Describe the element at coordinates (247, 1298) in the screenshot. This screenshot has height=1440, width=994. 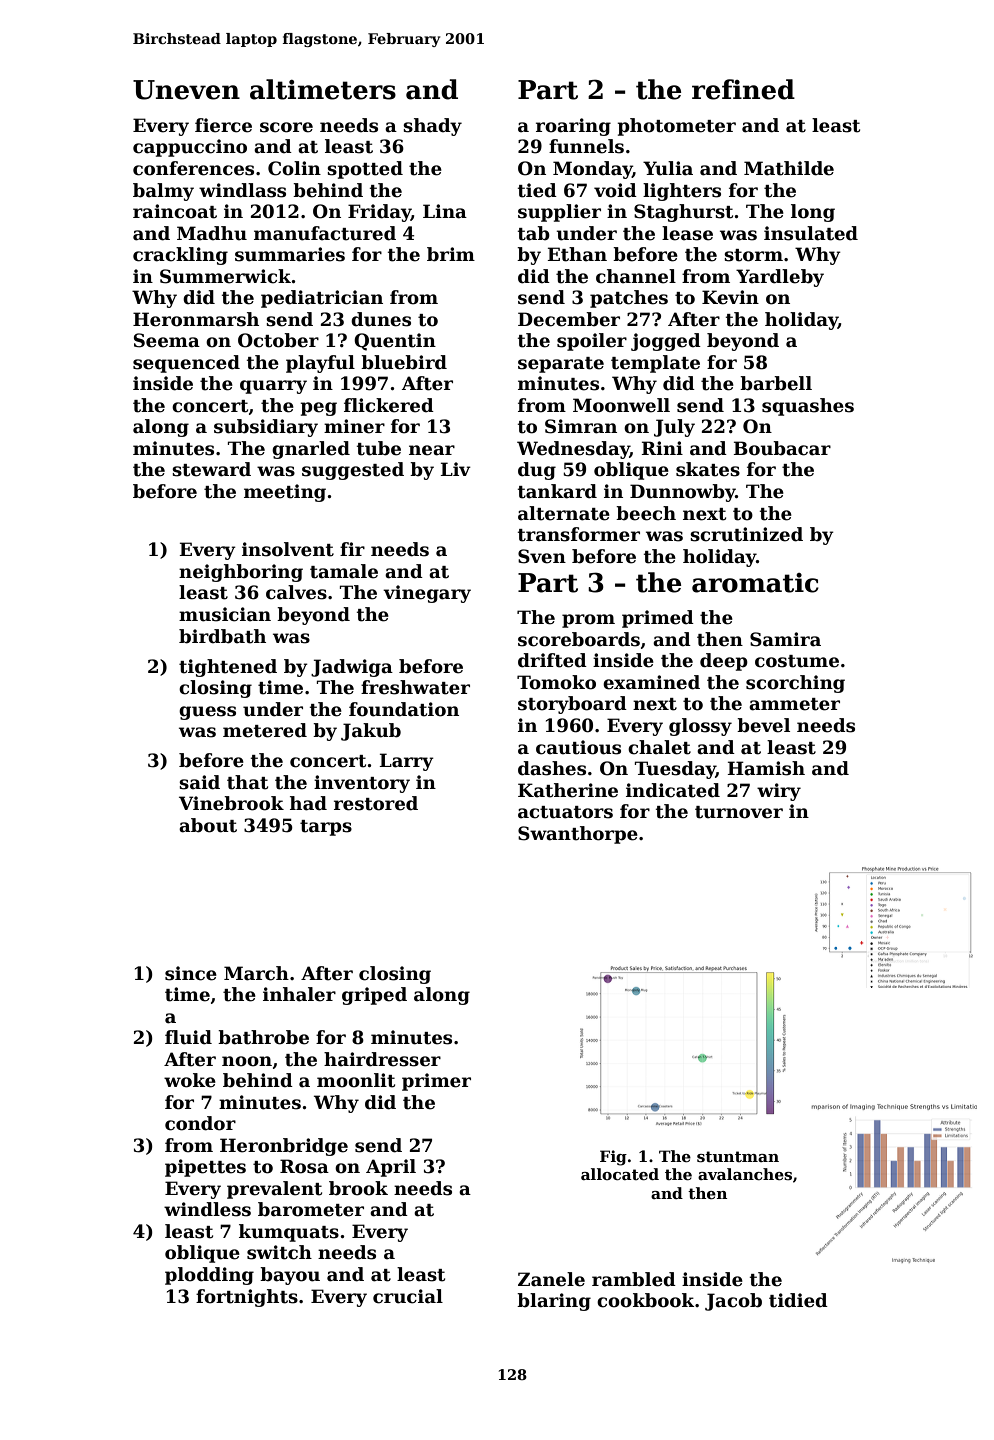
I see `fortnights` at that location.
